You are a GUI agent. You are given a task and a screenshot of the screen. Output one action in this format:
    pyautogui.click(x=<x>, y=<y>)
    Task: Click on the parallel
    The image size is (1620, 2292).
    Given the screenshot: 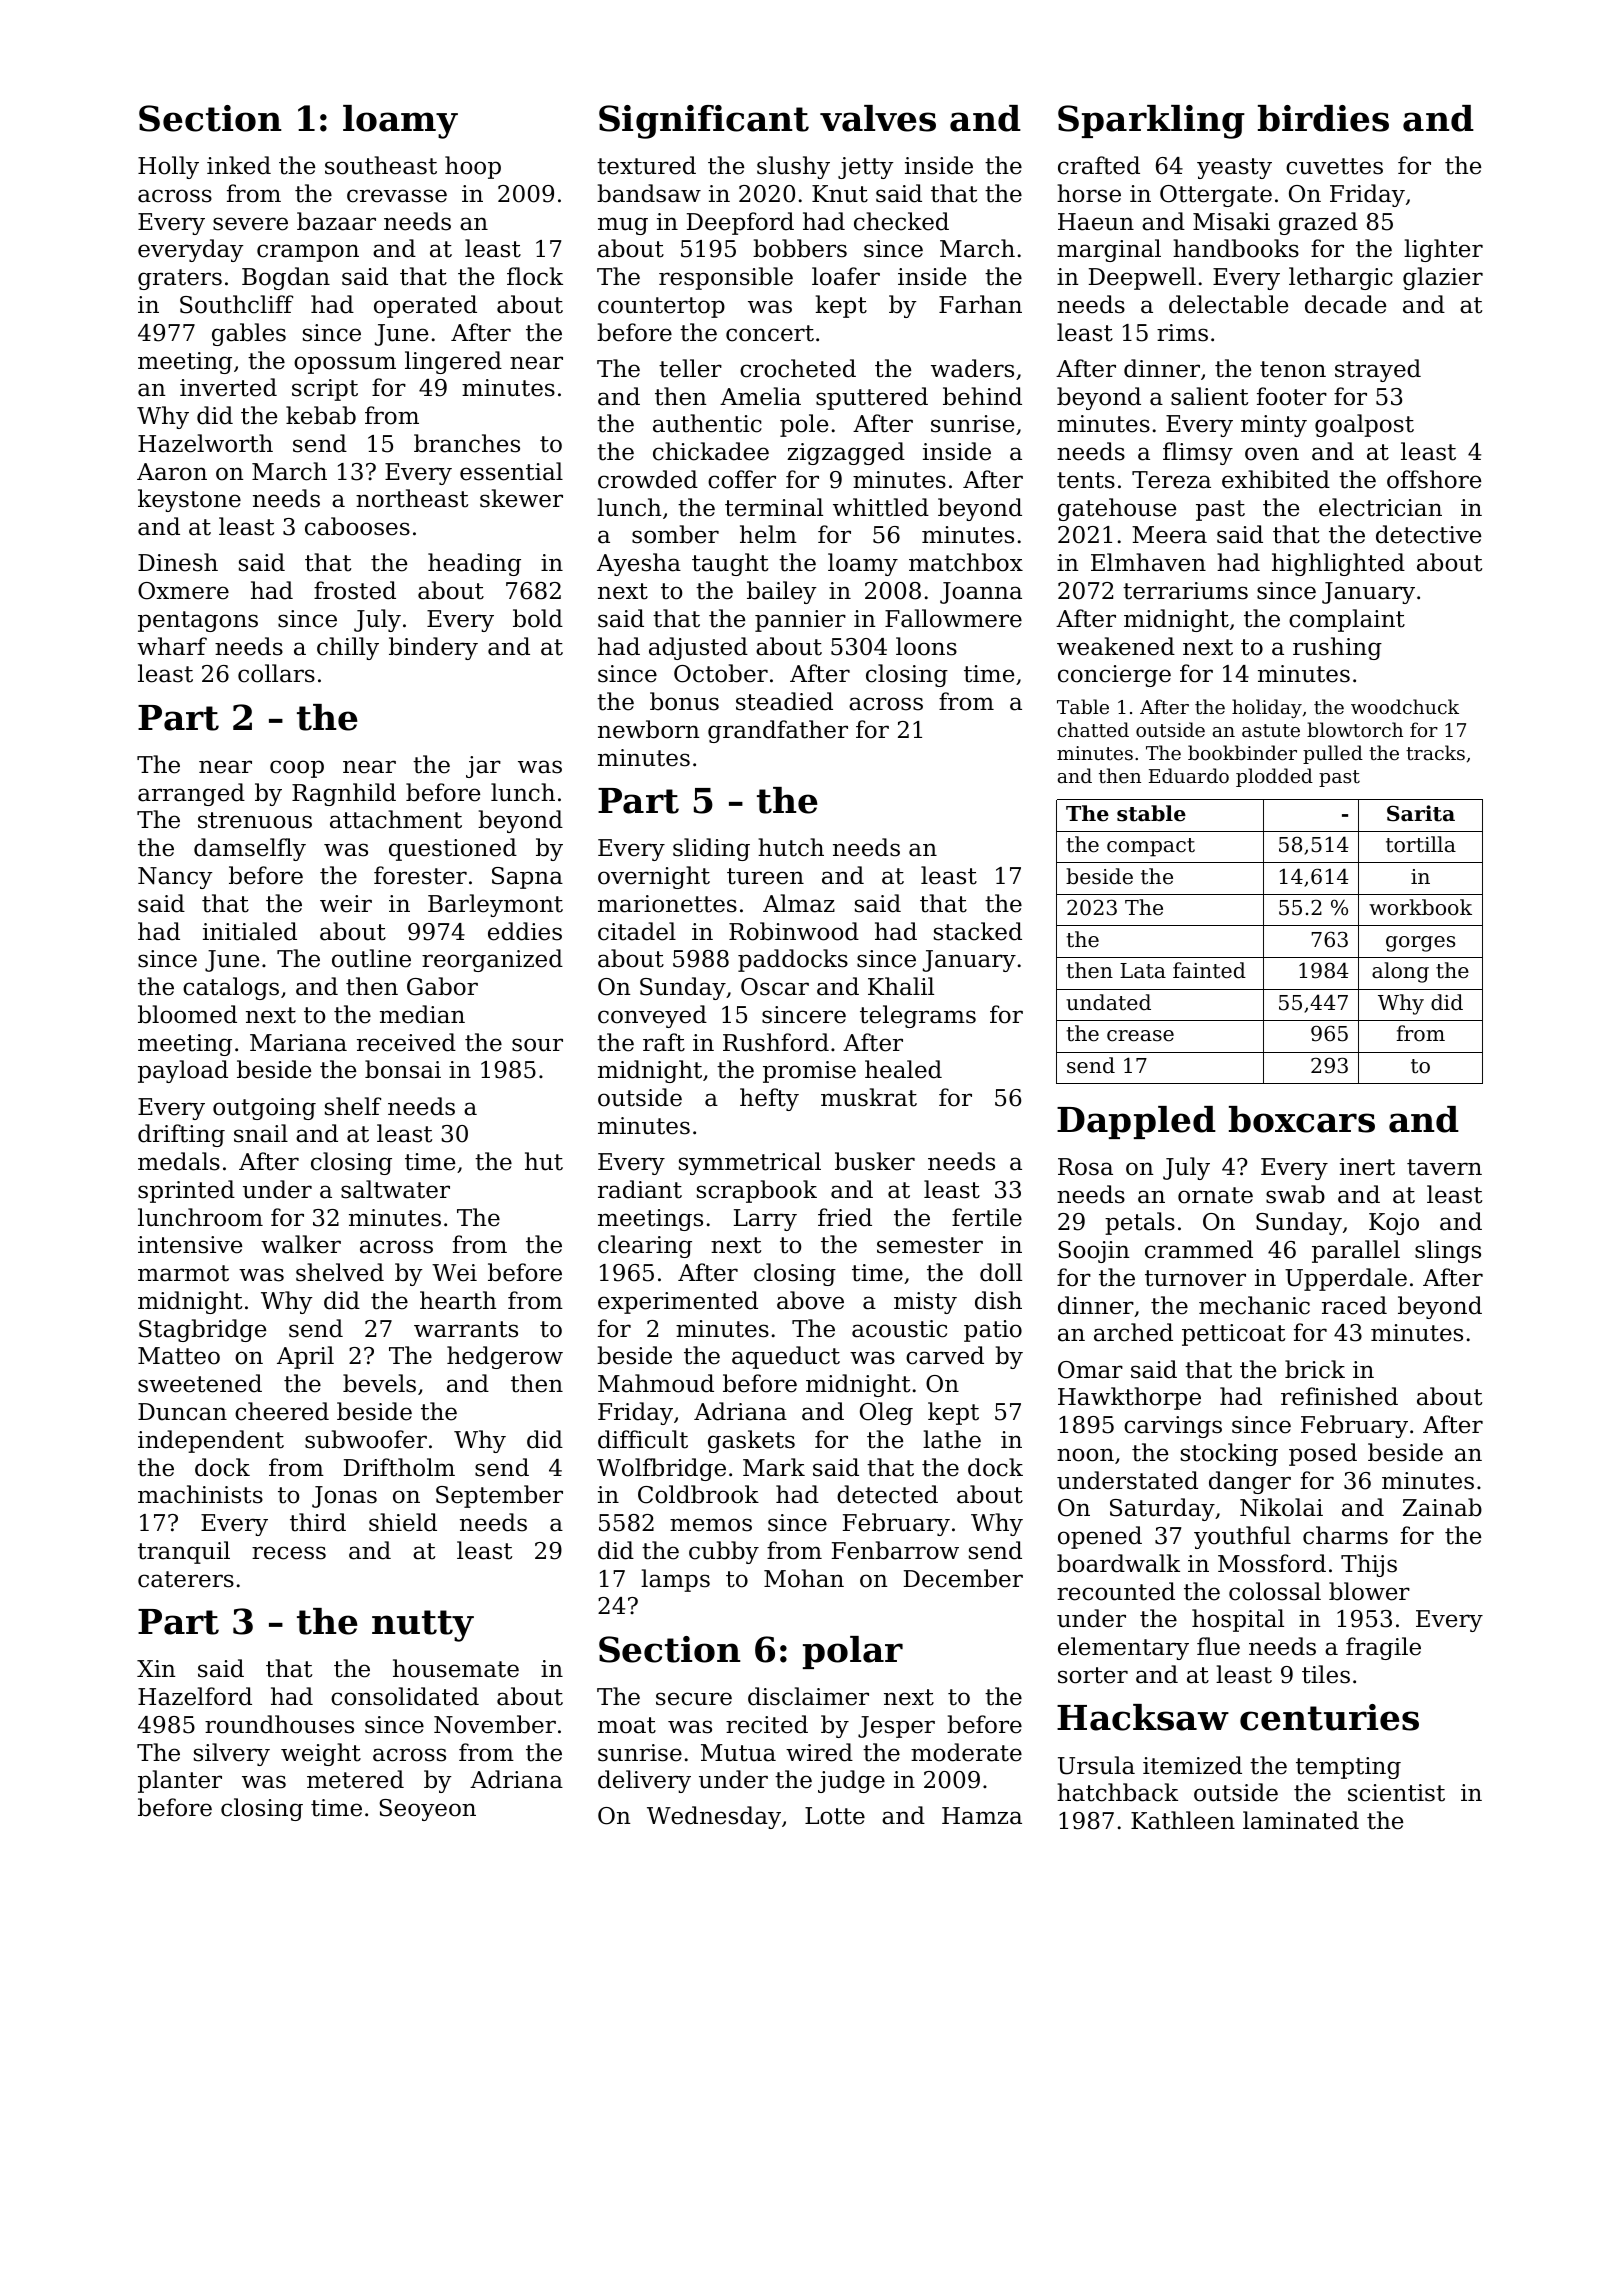 What is the action you would take?
    pyautogui.click(x=1356, y=1251)
